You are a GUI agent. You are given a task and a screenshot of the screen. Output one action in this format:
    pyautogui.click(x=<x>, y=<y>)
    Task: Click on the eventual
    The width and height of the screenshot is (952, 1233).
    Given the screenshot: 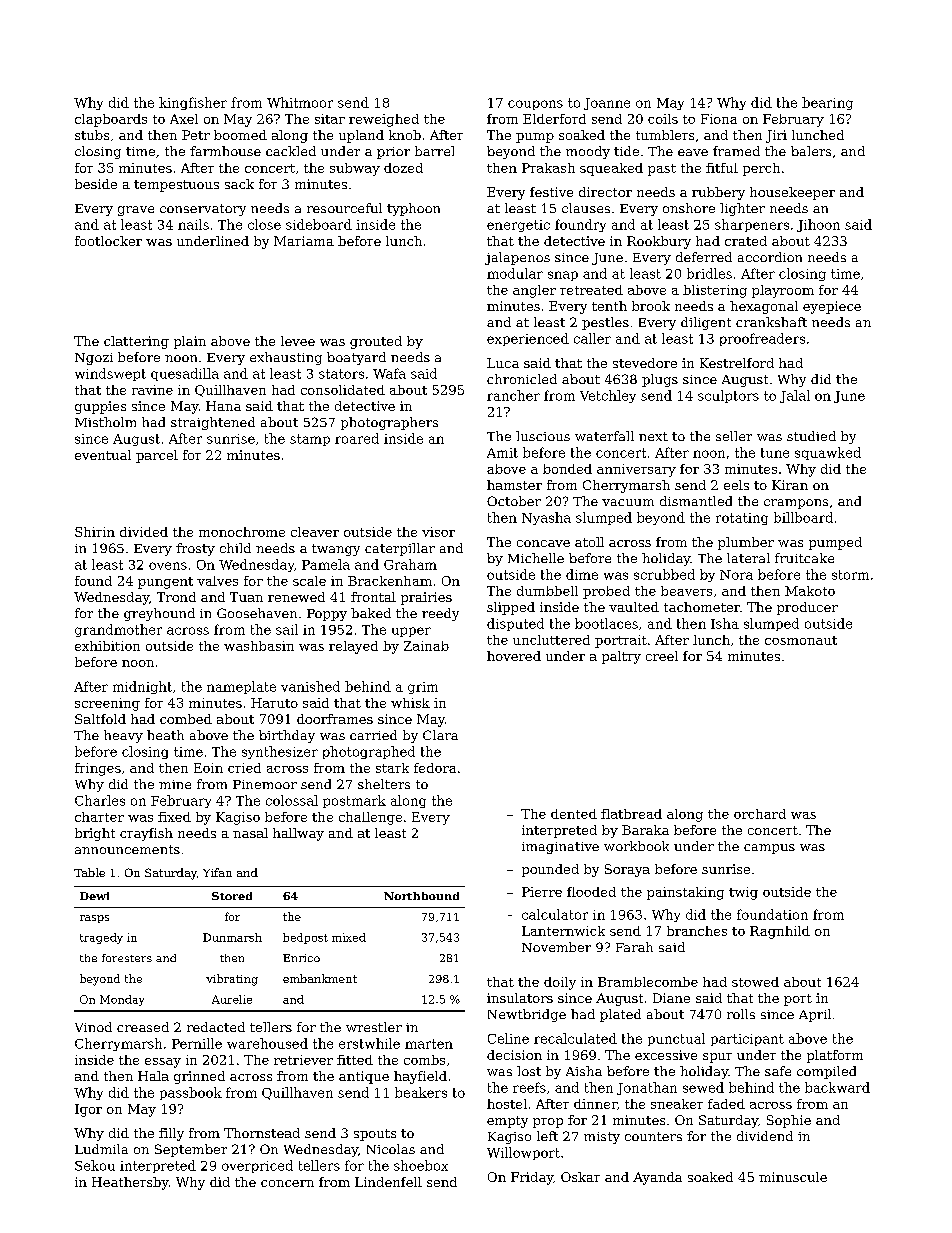 What is the action you would take?
    pyautogui.click(x=103, y=455)
